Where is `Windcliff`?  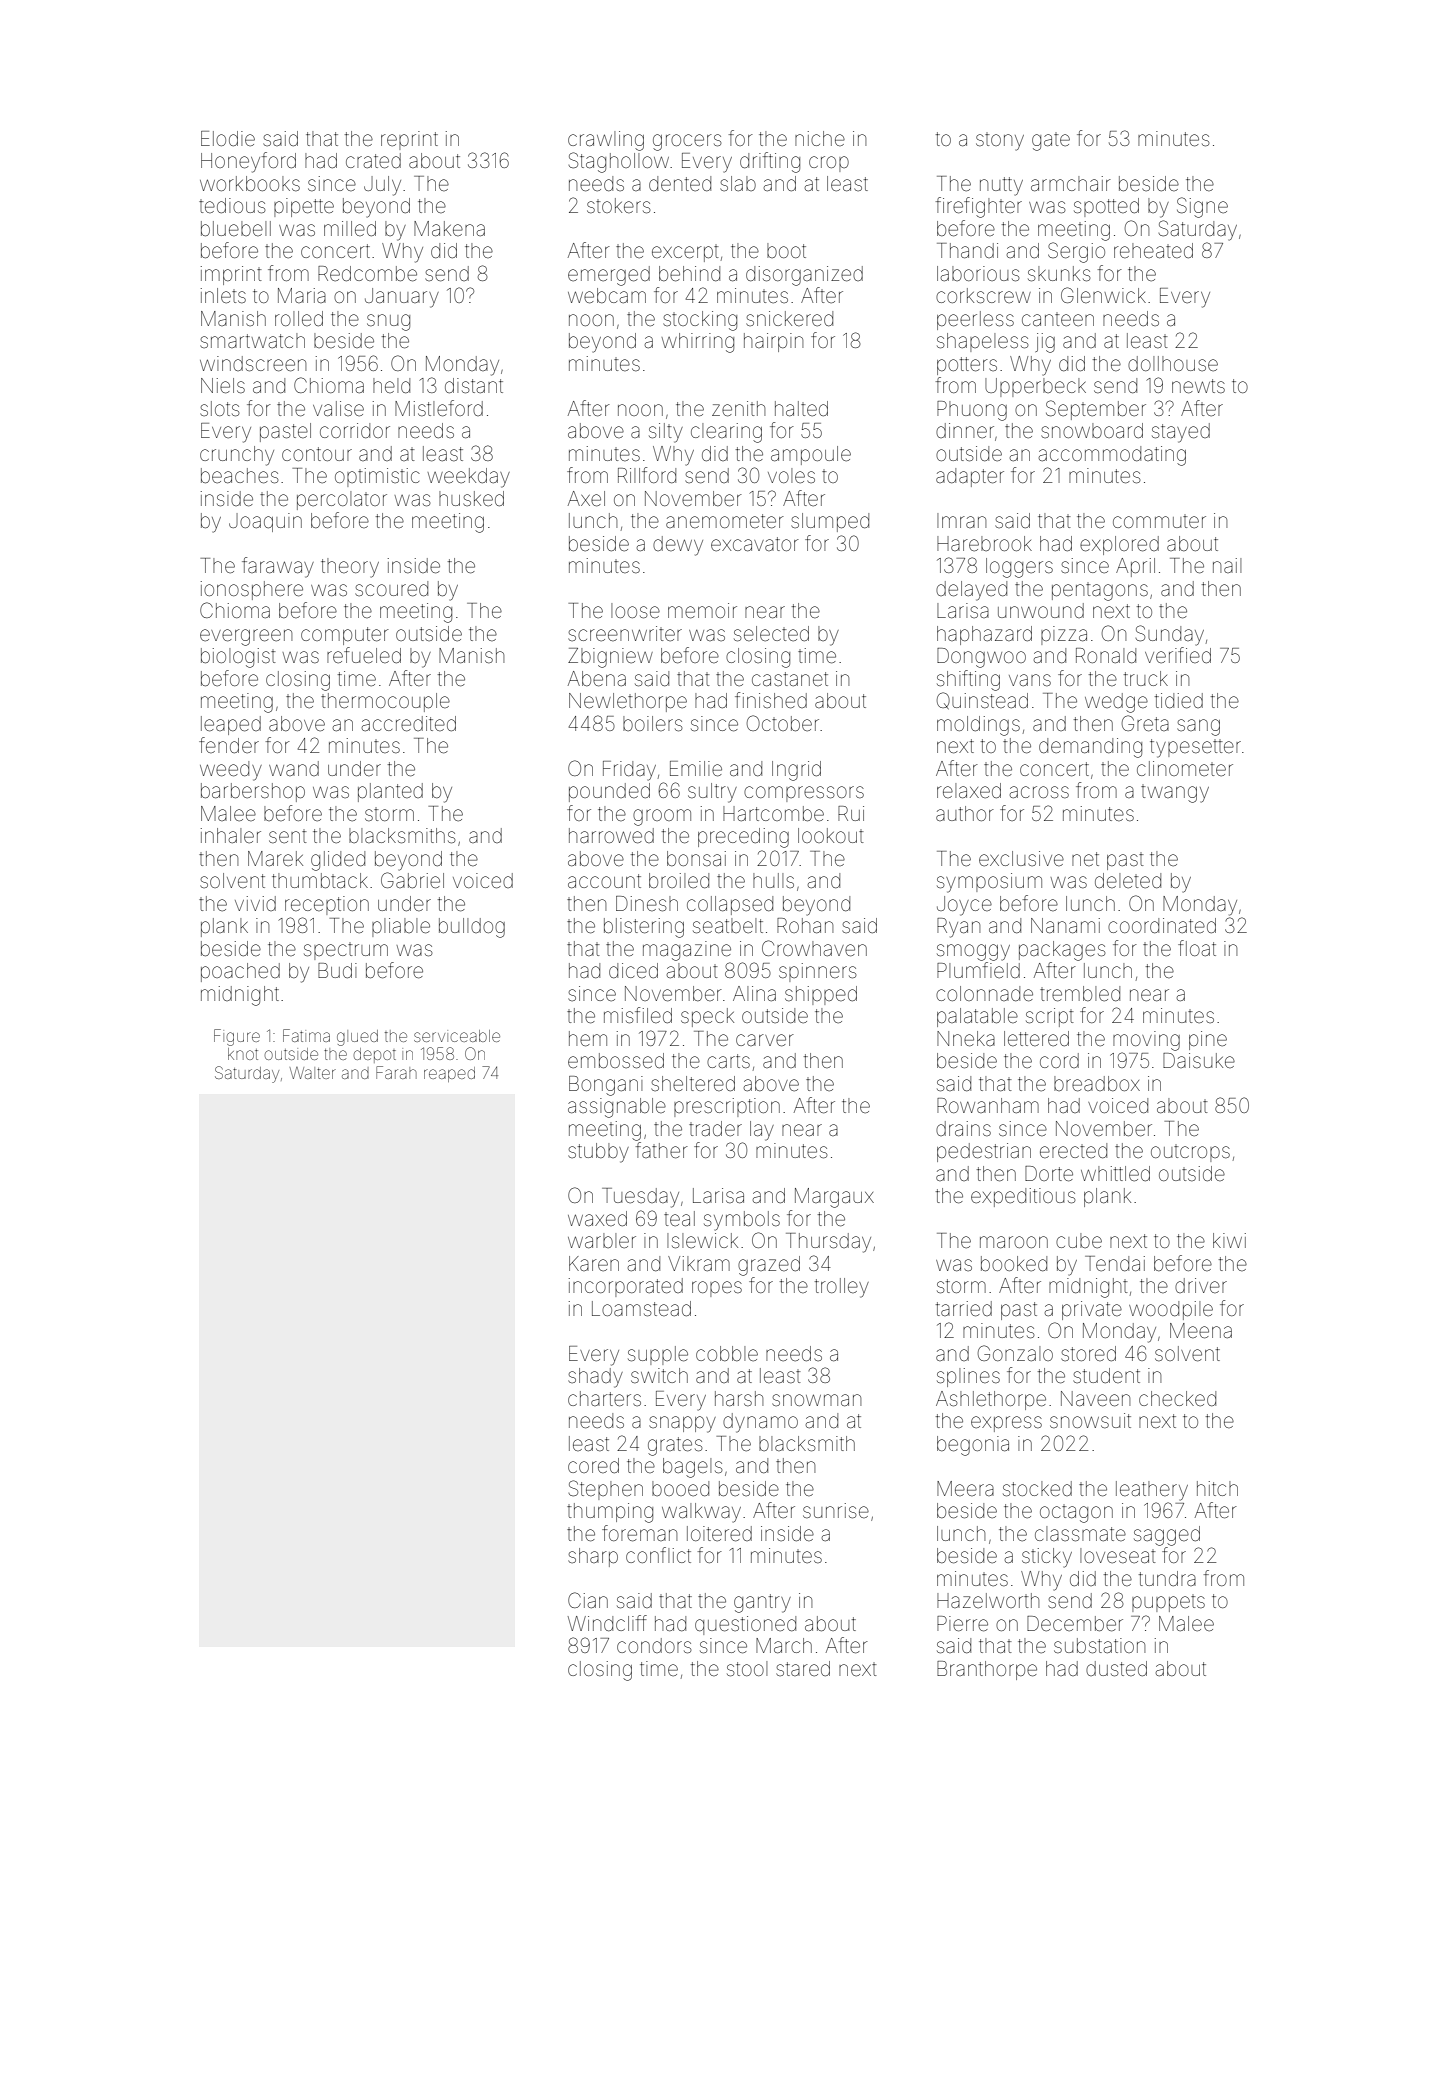 Windcliff is located at coordinates (607, 1623).
